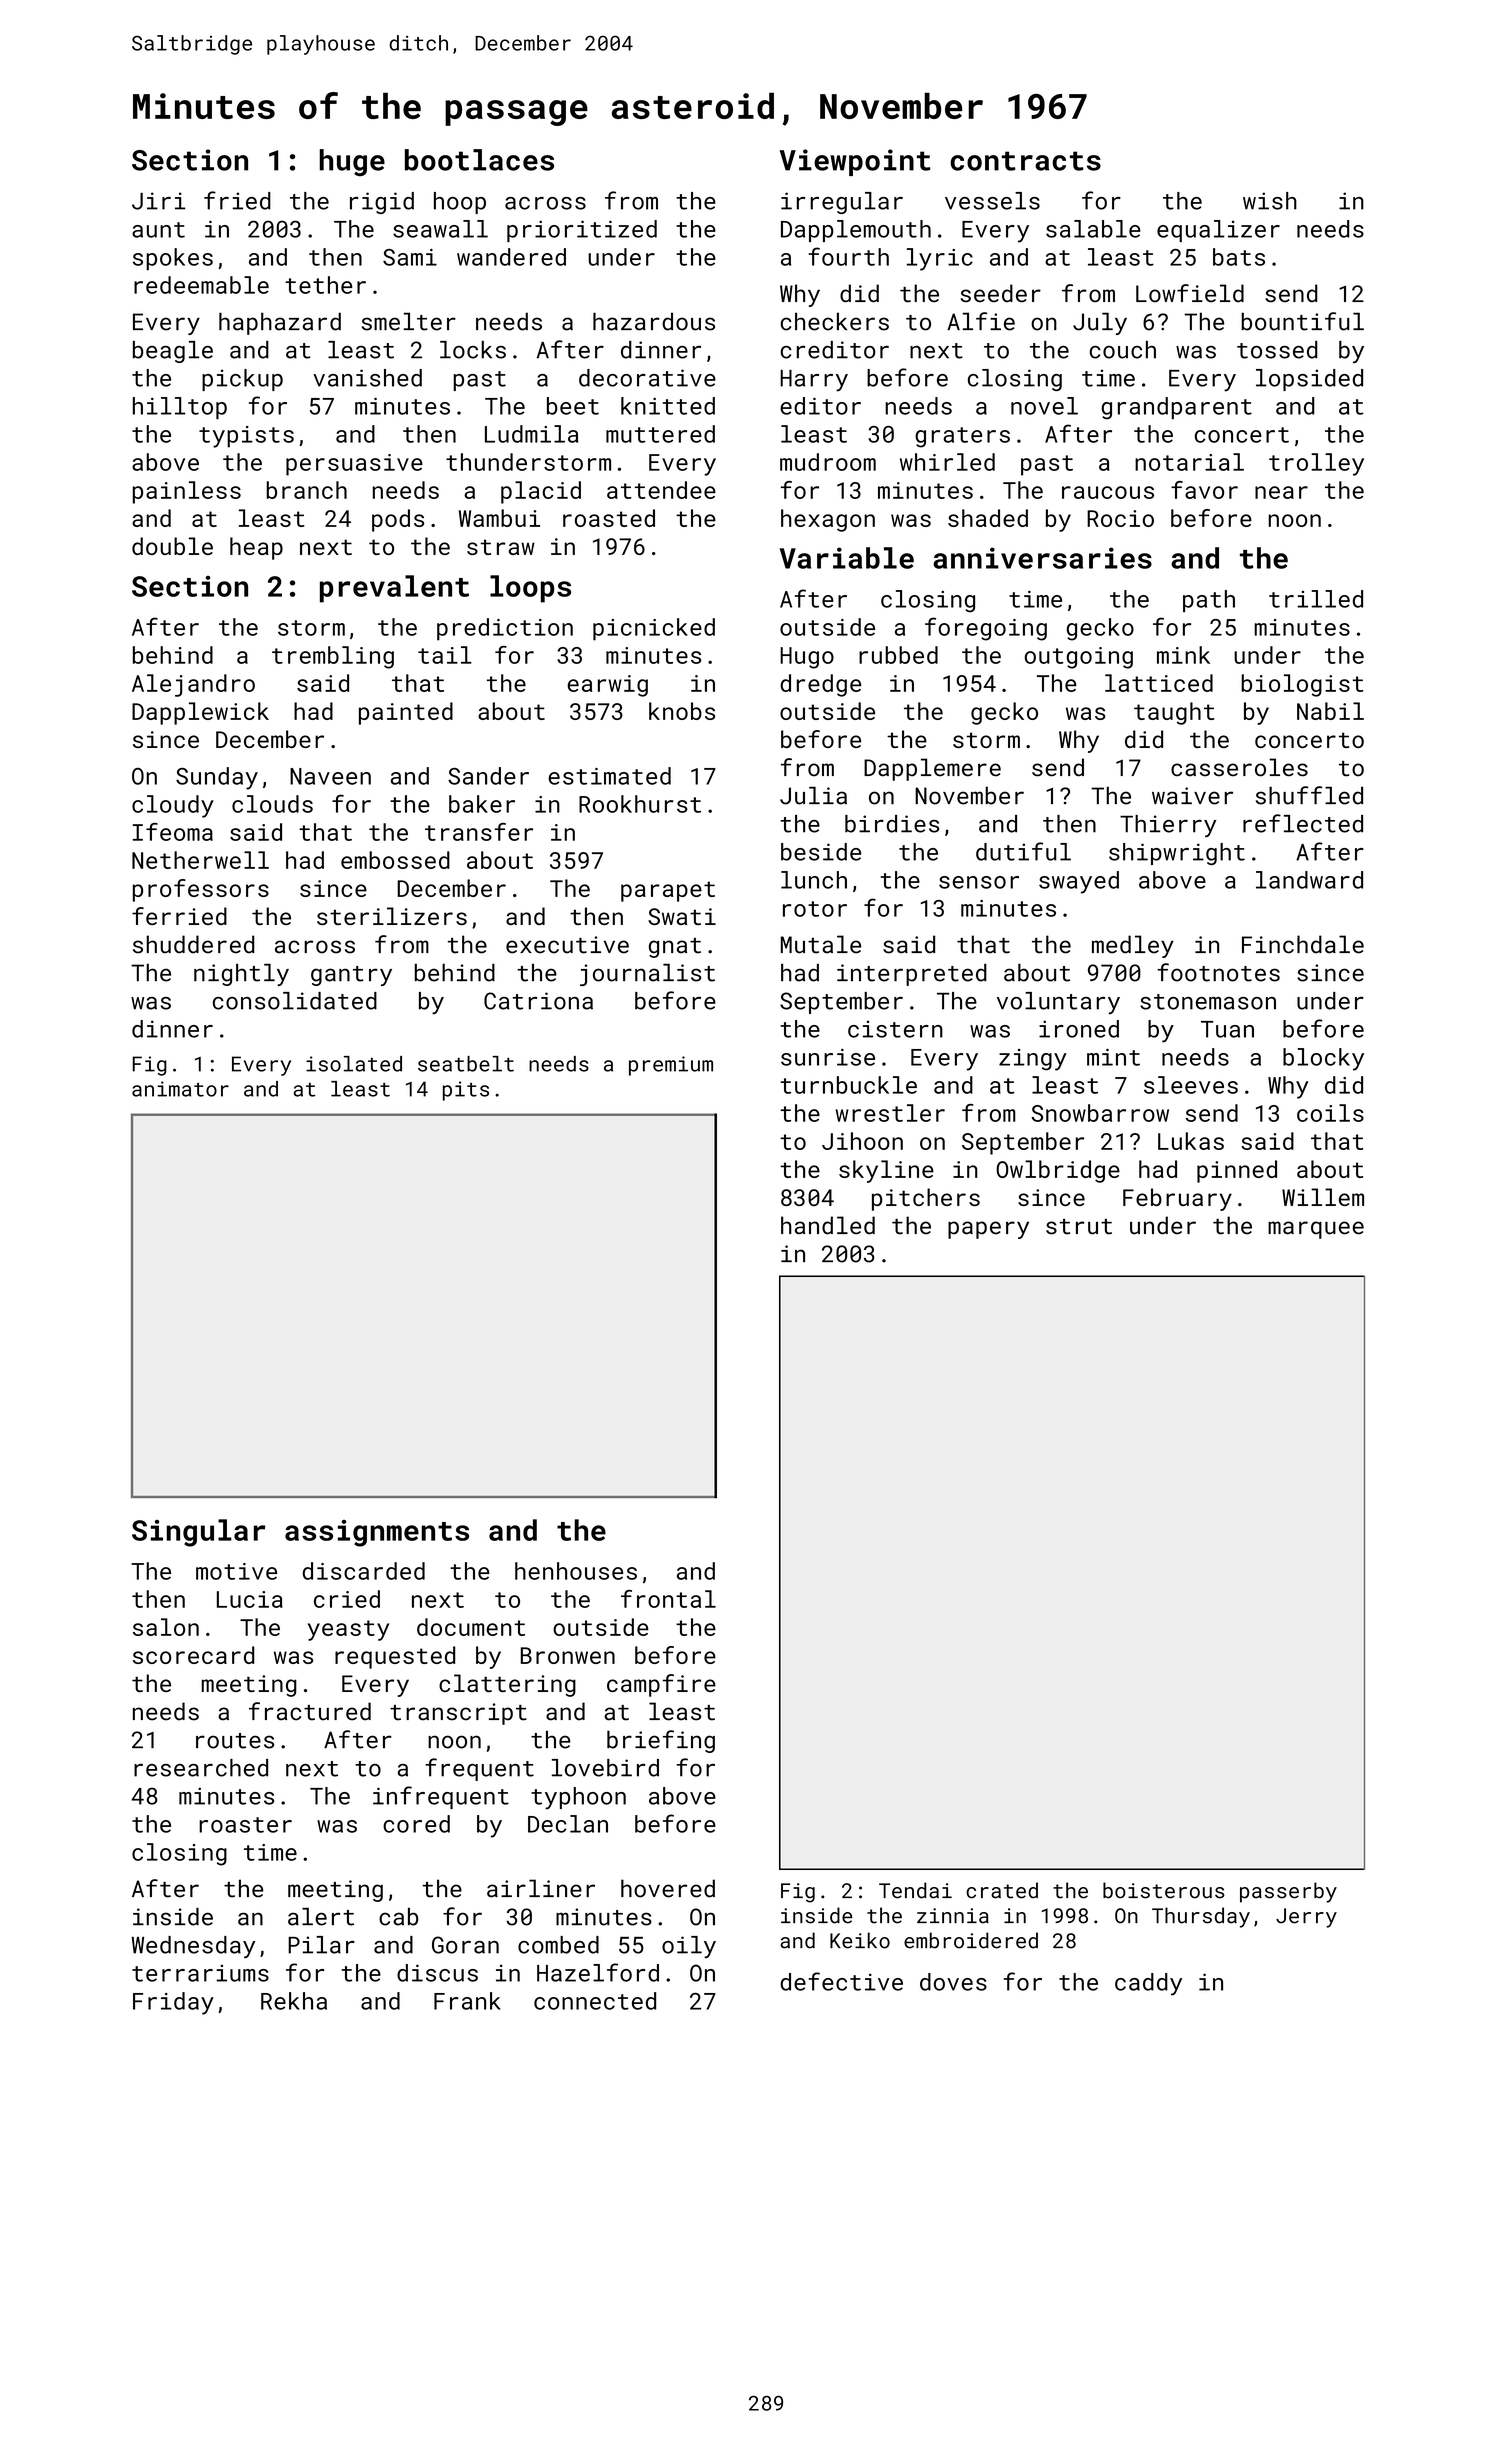 The height and width of the screenshot is (2464, 1496). What do you see at coordinates (541, 1888) in the screenshot?
I see `airliner` at bounding box center [541, 1888].
